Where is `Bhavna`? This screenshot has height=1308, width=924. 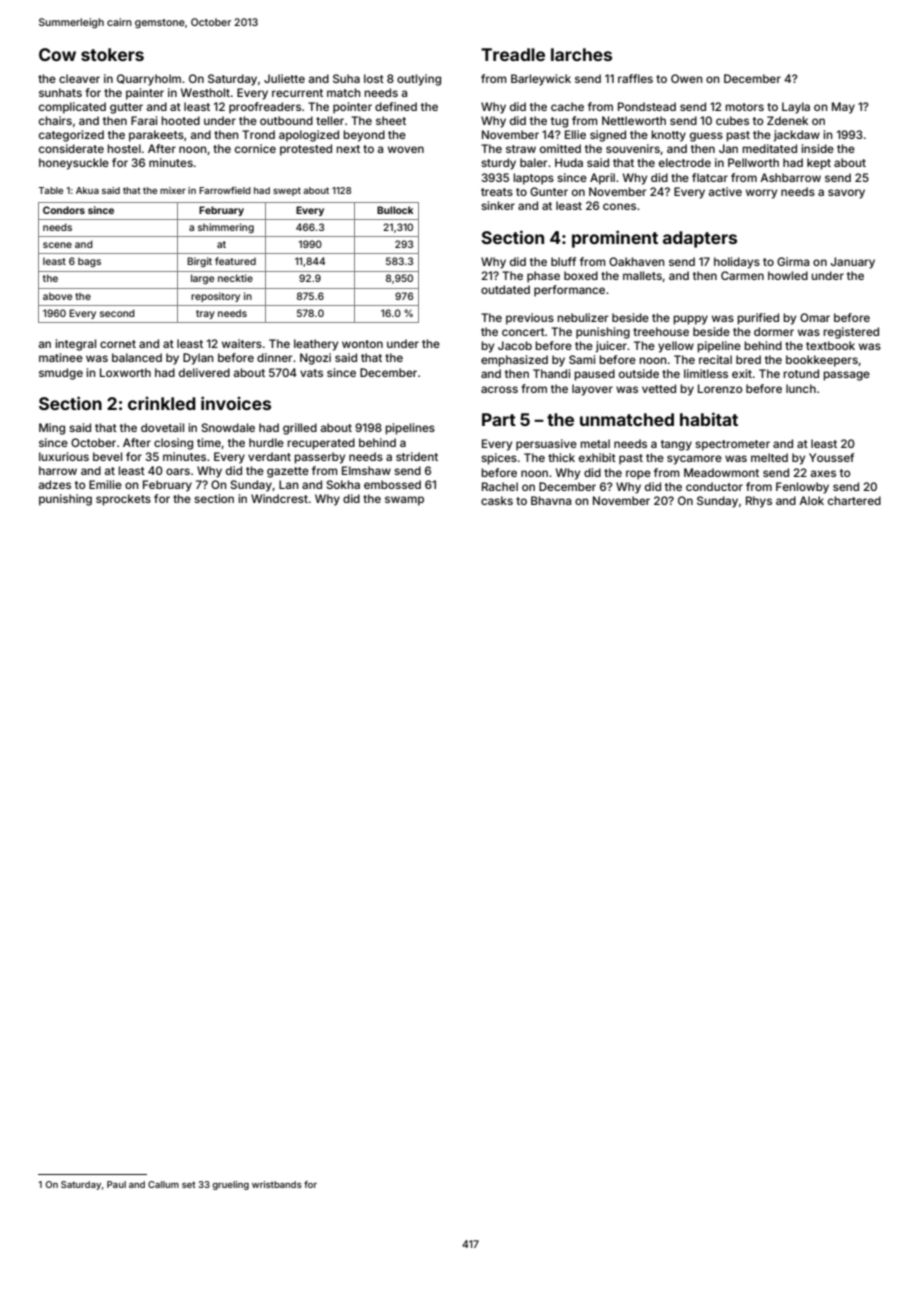
Bhavna is located at coordinates (551, 500).
